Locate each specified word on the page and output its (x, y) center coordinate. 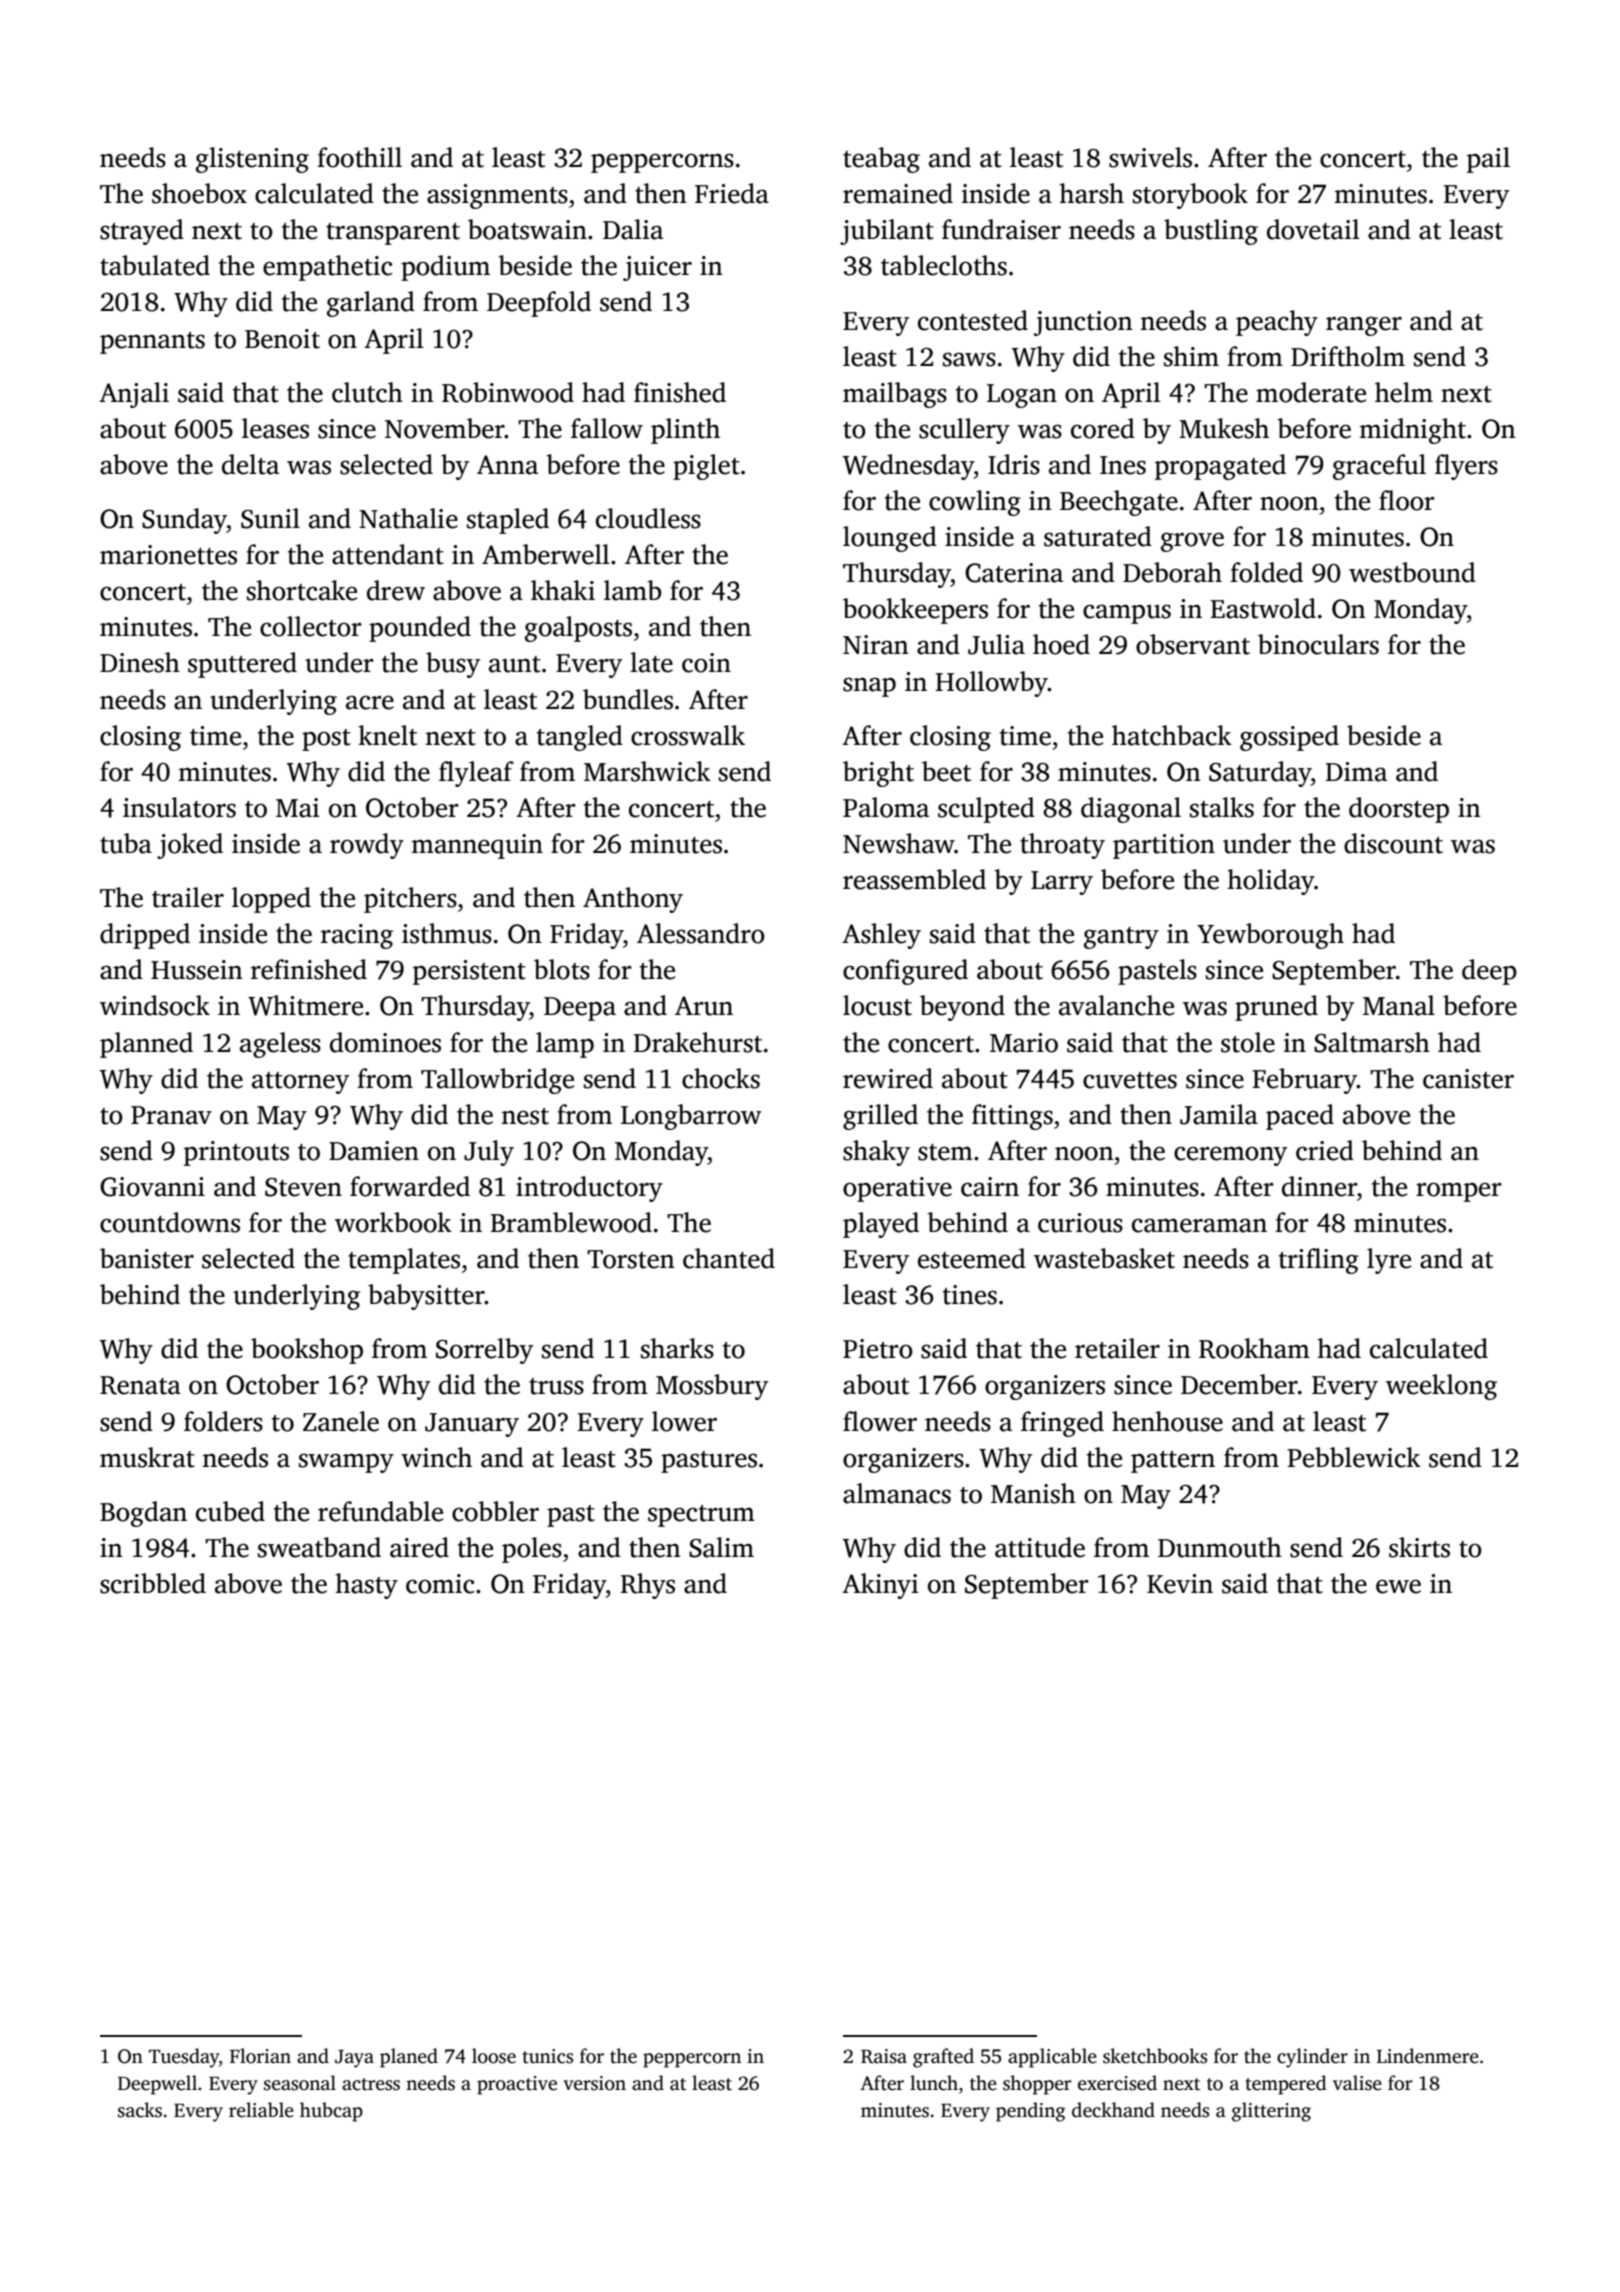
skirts (1419, 1547)
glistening (252, 160)
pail (1488, 160)
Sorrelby (484, 1351)
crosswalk (688, 735)
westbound (1412, 572)
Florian (260, 2056)
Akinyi (880, 1586)
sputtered (242, 665)
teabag (881, 160)
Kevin (1180, 1584)
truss (556, 1386)
